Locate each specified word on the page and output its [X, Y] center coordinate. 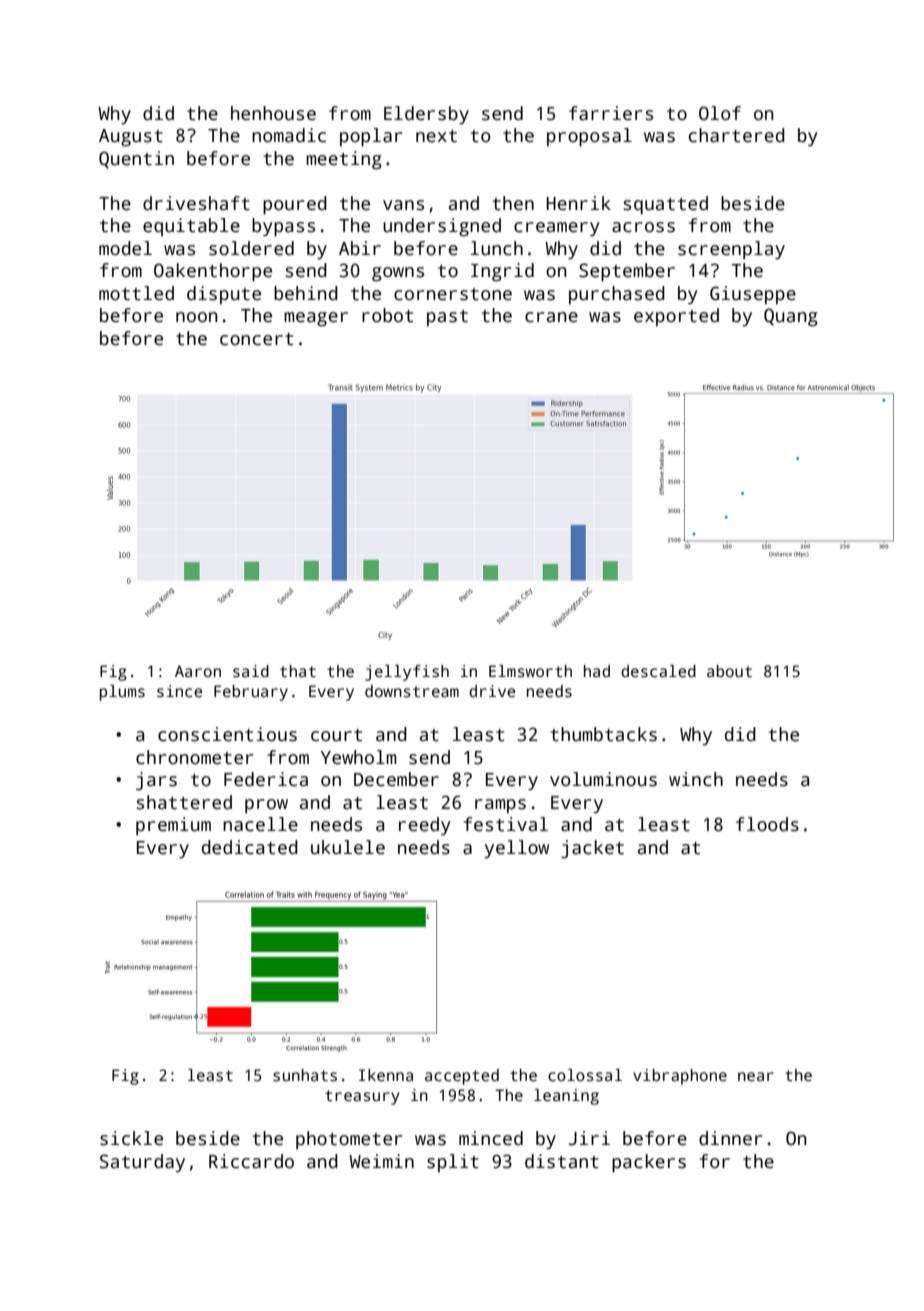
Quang [790, 317]
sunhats [305, 1075]
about [729, 671]
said [251, 671]
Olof [720, 113]
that [298, 671]
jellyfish [407, 673]
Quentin [136, 160]
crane [551, 317]
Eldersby [426, 115]
